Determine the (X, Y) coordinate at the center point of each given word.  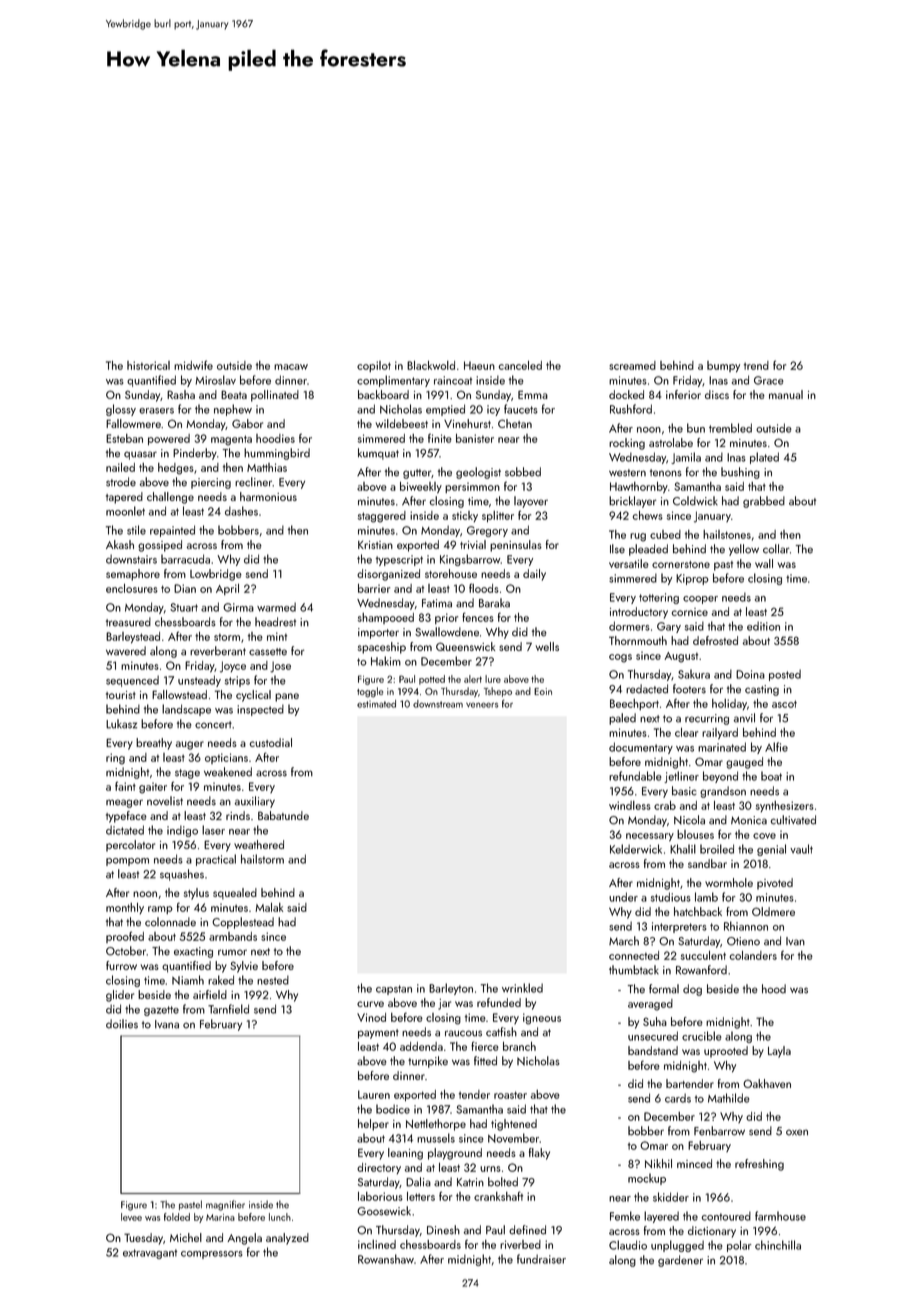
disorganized (388, 575)
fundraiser (541, 1259)
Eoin (543, 691)
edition (763, 626)
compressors (212, 1255)
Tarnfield (228, 1009)
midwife (193, 365)
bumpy (723, 367)
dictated (125, 830)
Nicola (689, 820)
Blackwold (431, 365)
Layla (779, 1052)
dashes (241, 511)
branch (519, 1046)
